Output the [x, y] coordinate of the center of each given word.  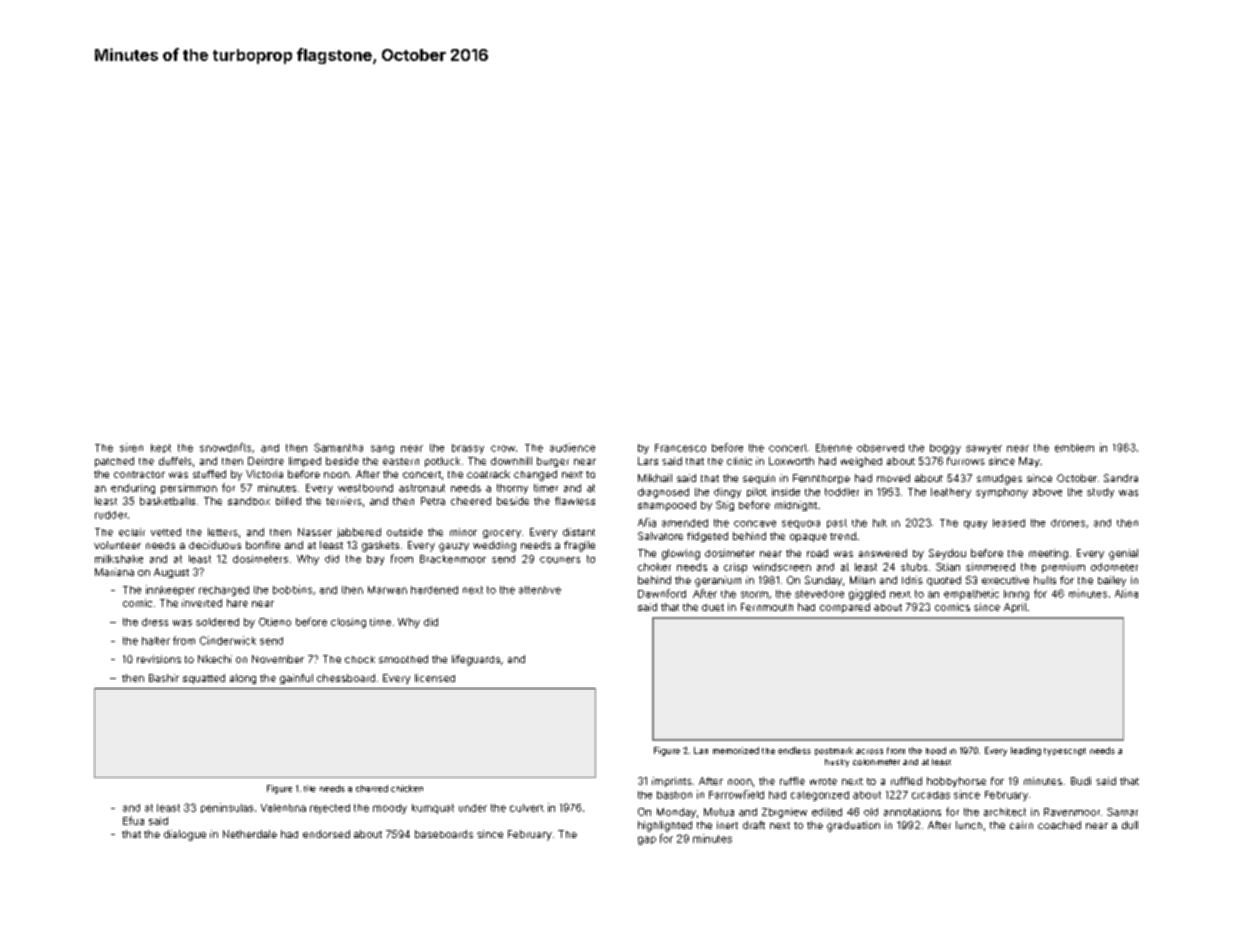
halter [156, 641]
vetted [166, 532]
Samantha [338, 447]
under [473, 808]
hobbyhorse [956, 782]
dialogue [185, 835]
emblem [1074, 448]
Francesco [680, 448]
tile [310, 788]
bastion [674, 795]
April [1015, 608]
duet [713, 607]
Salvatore [660, 536]
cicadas [931, 795]
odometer [1114, 567]
